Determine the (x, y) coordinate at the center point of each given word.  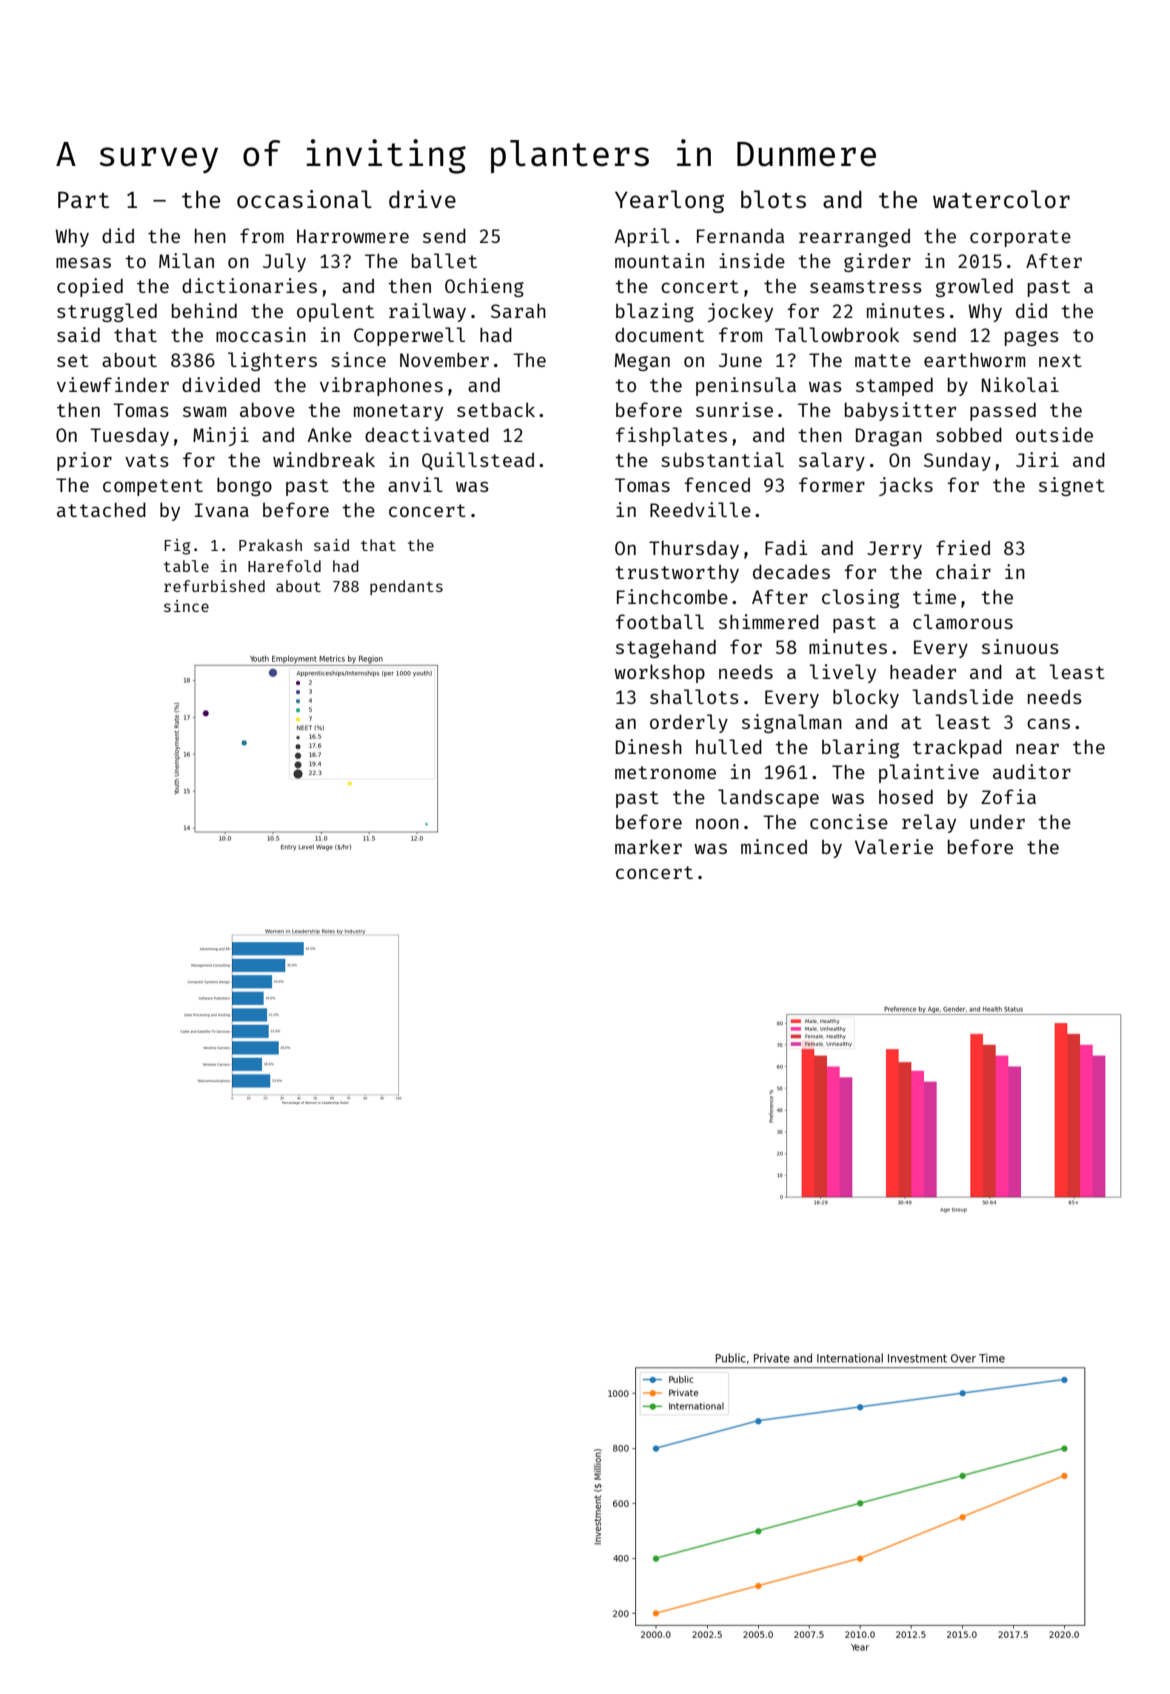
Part (83, 199)
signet (1072, 486)
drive (422, 199)
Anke (330, 434)
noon (717, 823)
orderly (689, 723)
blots (773, 199)
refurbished (214, 586)
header (923, 671)
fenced (717, 484)
